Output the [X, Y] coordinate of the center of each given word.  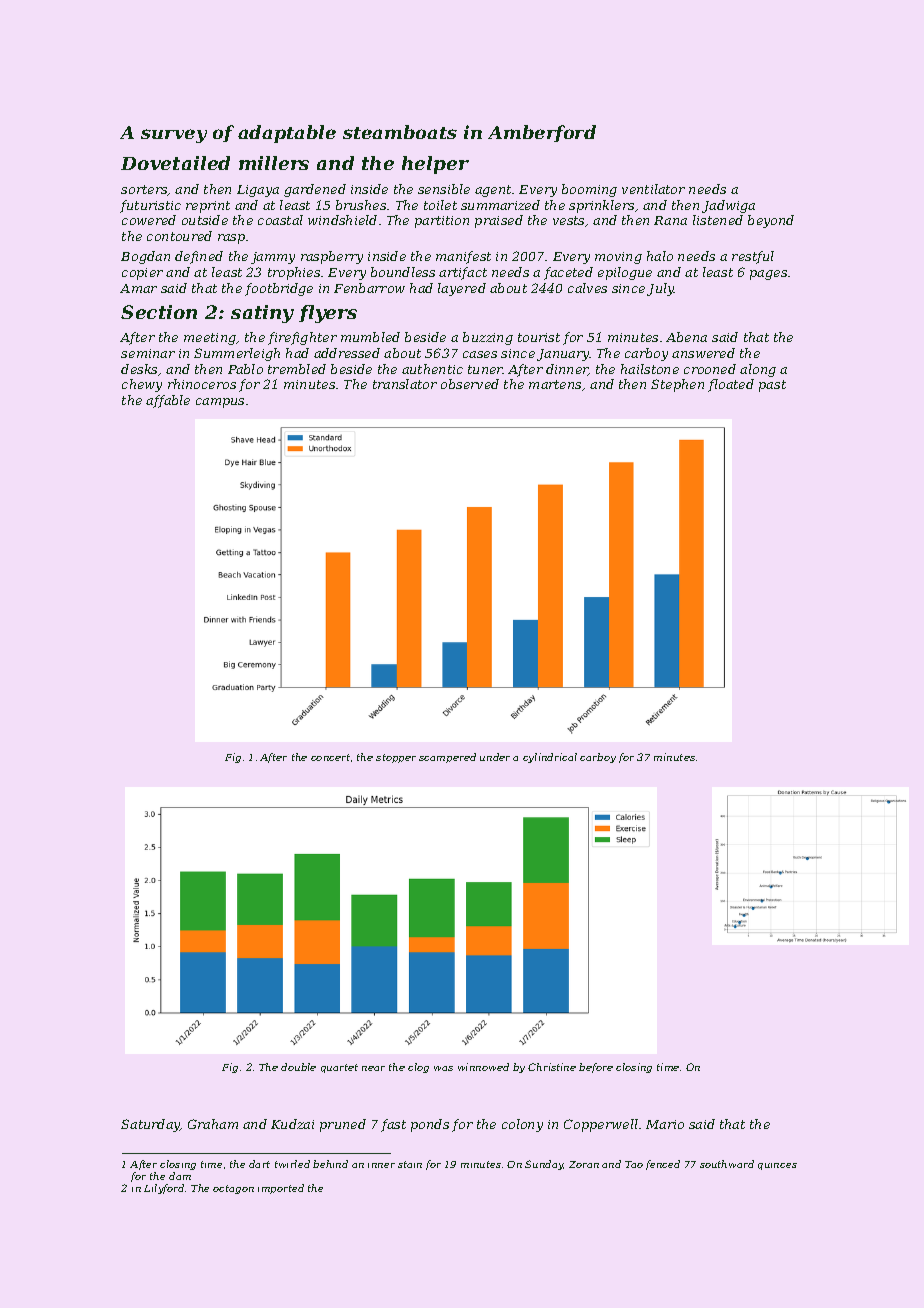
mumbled [370, 337]
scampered [447, 758]
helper [435, 165]
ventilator [653, 189]
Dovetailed [175, 163]
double [298, 1067]
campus [220, 403]
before [596, 1068]
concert [330, 757]
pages [768, 275]
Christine [552, 1067]
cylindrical [550, 758]
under [495, 757]
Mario [665, 1124]
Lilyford [164, 1189]
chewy [142, 385]
